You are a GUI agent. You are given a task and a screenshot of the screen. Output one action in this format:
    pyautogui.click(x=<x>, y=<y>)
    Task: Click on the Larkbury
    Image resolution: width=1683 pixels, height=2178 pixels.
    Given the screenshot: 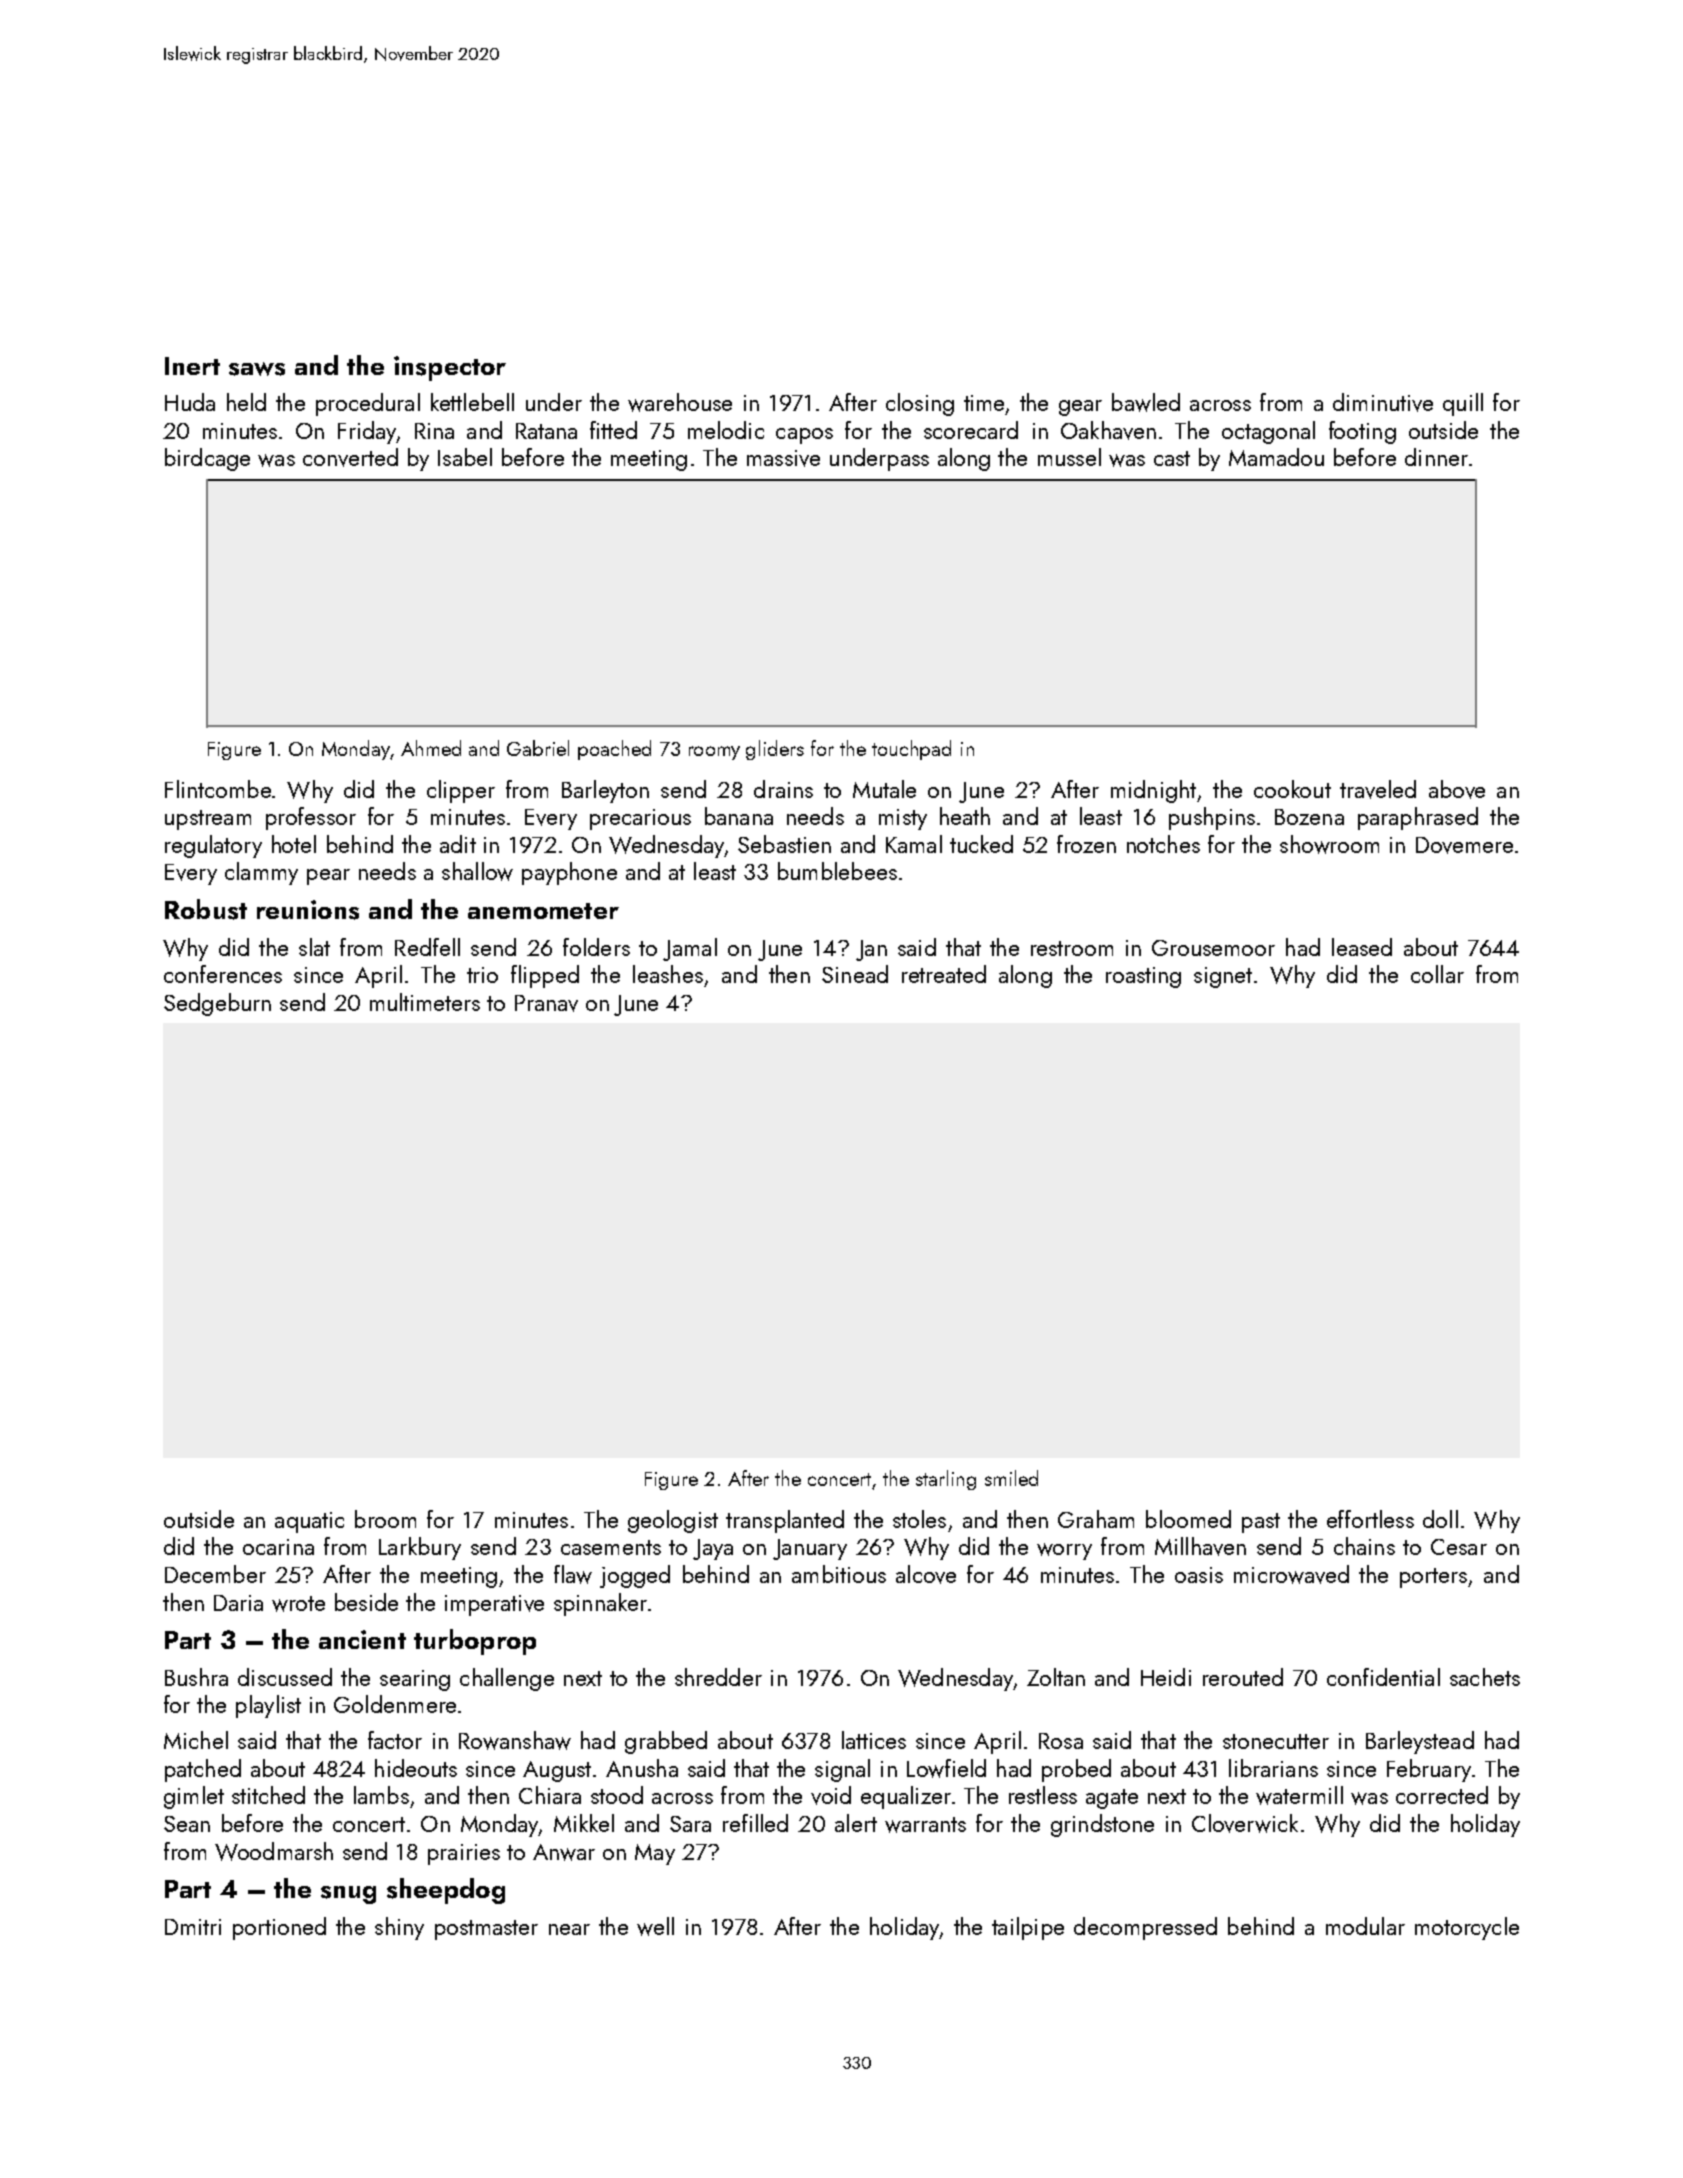 What is the action you would take?
    pyautogui.click(x=420, y=1548)
